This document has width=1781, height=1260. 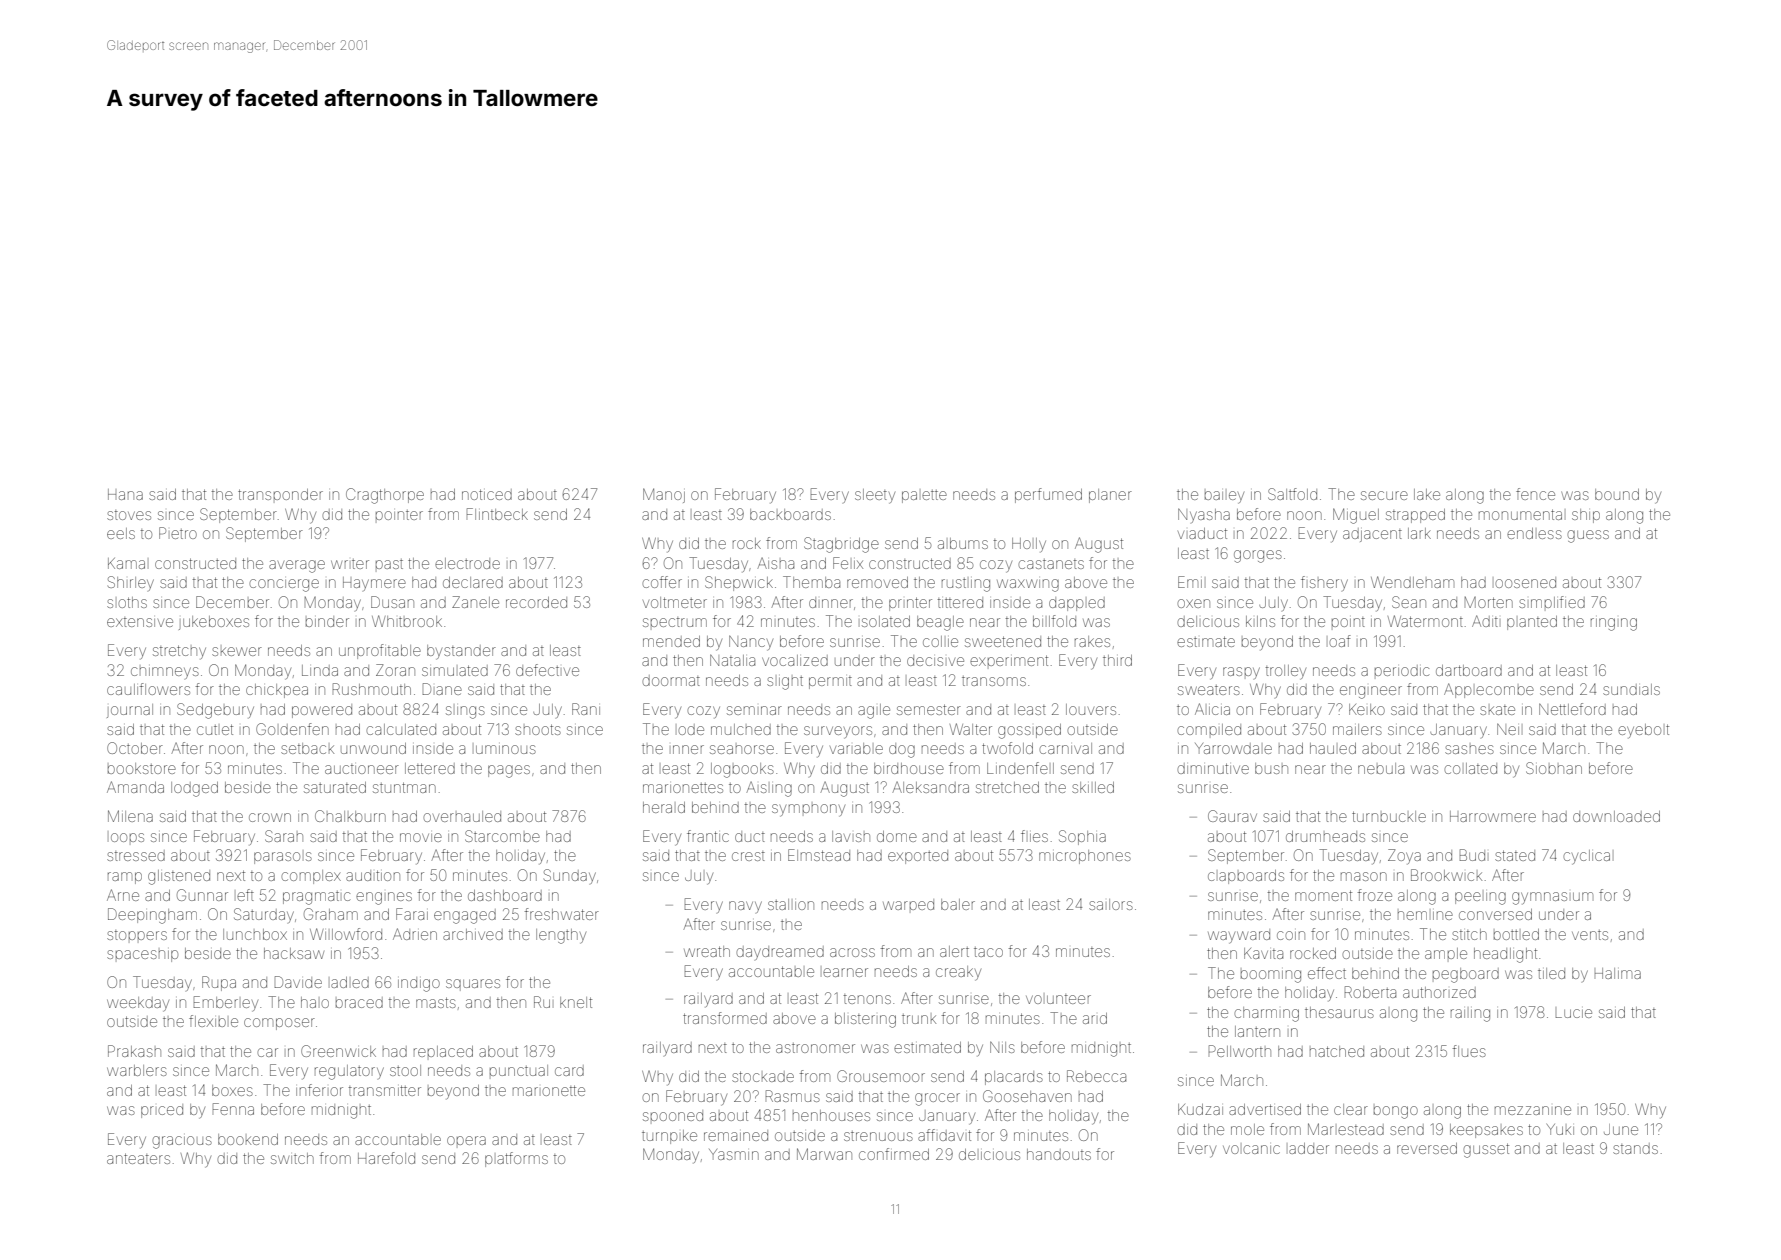 What do you see at coordinates (966, 585) in the document?
I see `rustling` at bounding box center [966, 585].
